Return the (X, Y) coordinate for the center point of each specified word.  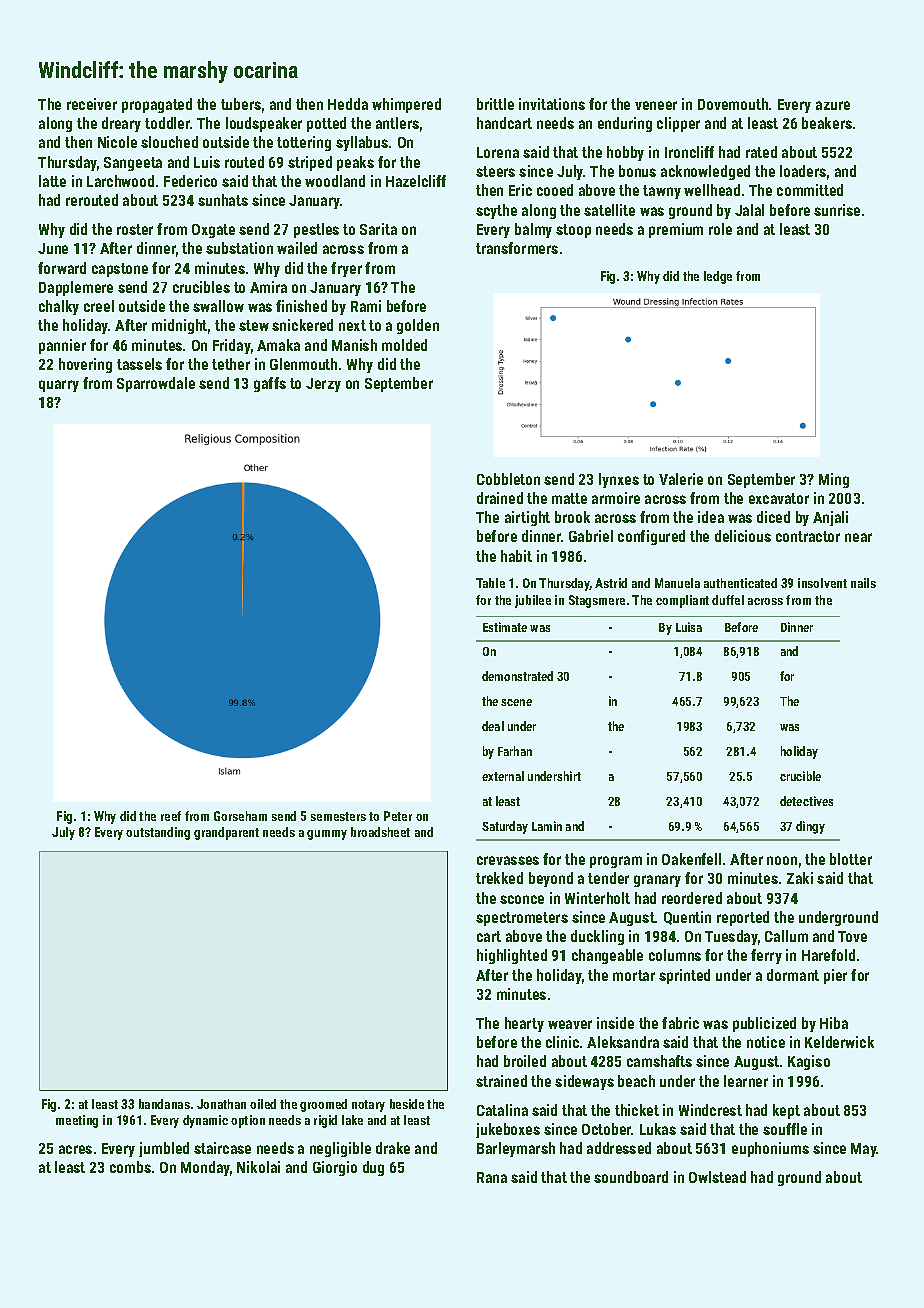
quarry (59, 386)
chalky (59, 307)
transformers (517, 248)
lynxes (619, 480)
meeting (77, 1121)
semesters (338, 816)
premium (676, 230)
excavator (779, 498)
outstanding (158, 833)
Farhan (515, 751)
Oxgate (213, 231)
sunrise (837, 210)
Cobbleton (508, 479)
